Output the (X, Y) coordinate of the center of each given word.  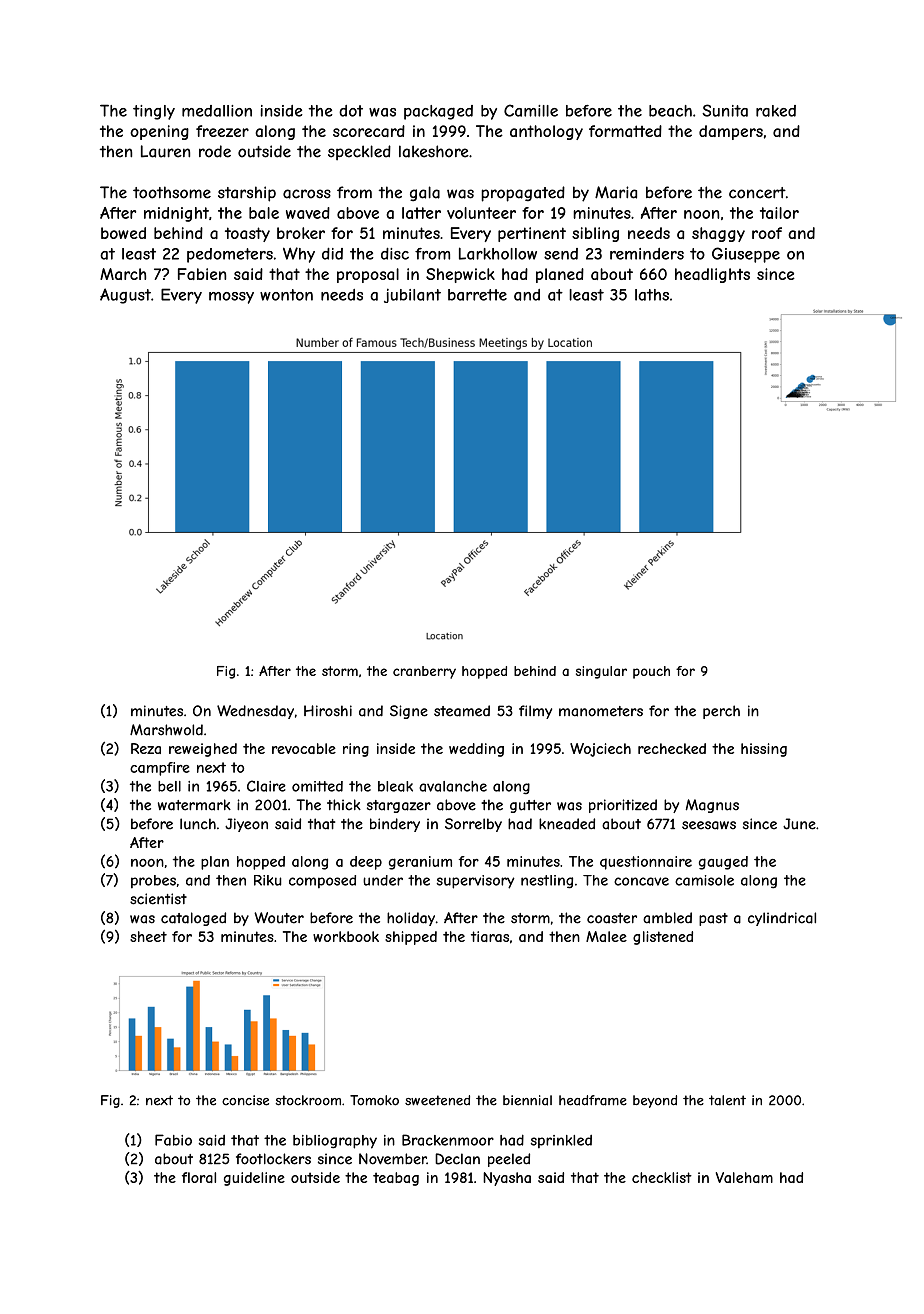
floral (199, 1177)
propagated (523, 194)
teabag (396, 1179)
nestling (547, 882)
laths (652, 295)
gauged (723, 863)
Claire (266, 786)
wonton (286, 295)
